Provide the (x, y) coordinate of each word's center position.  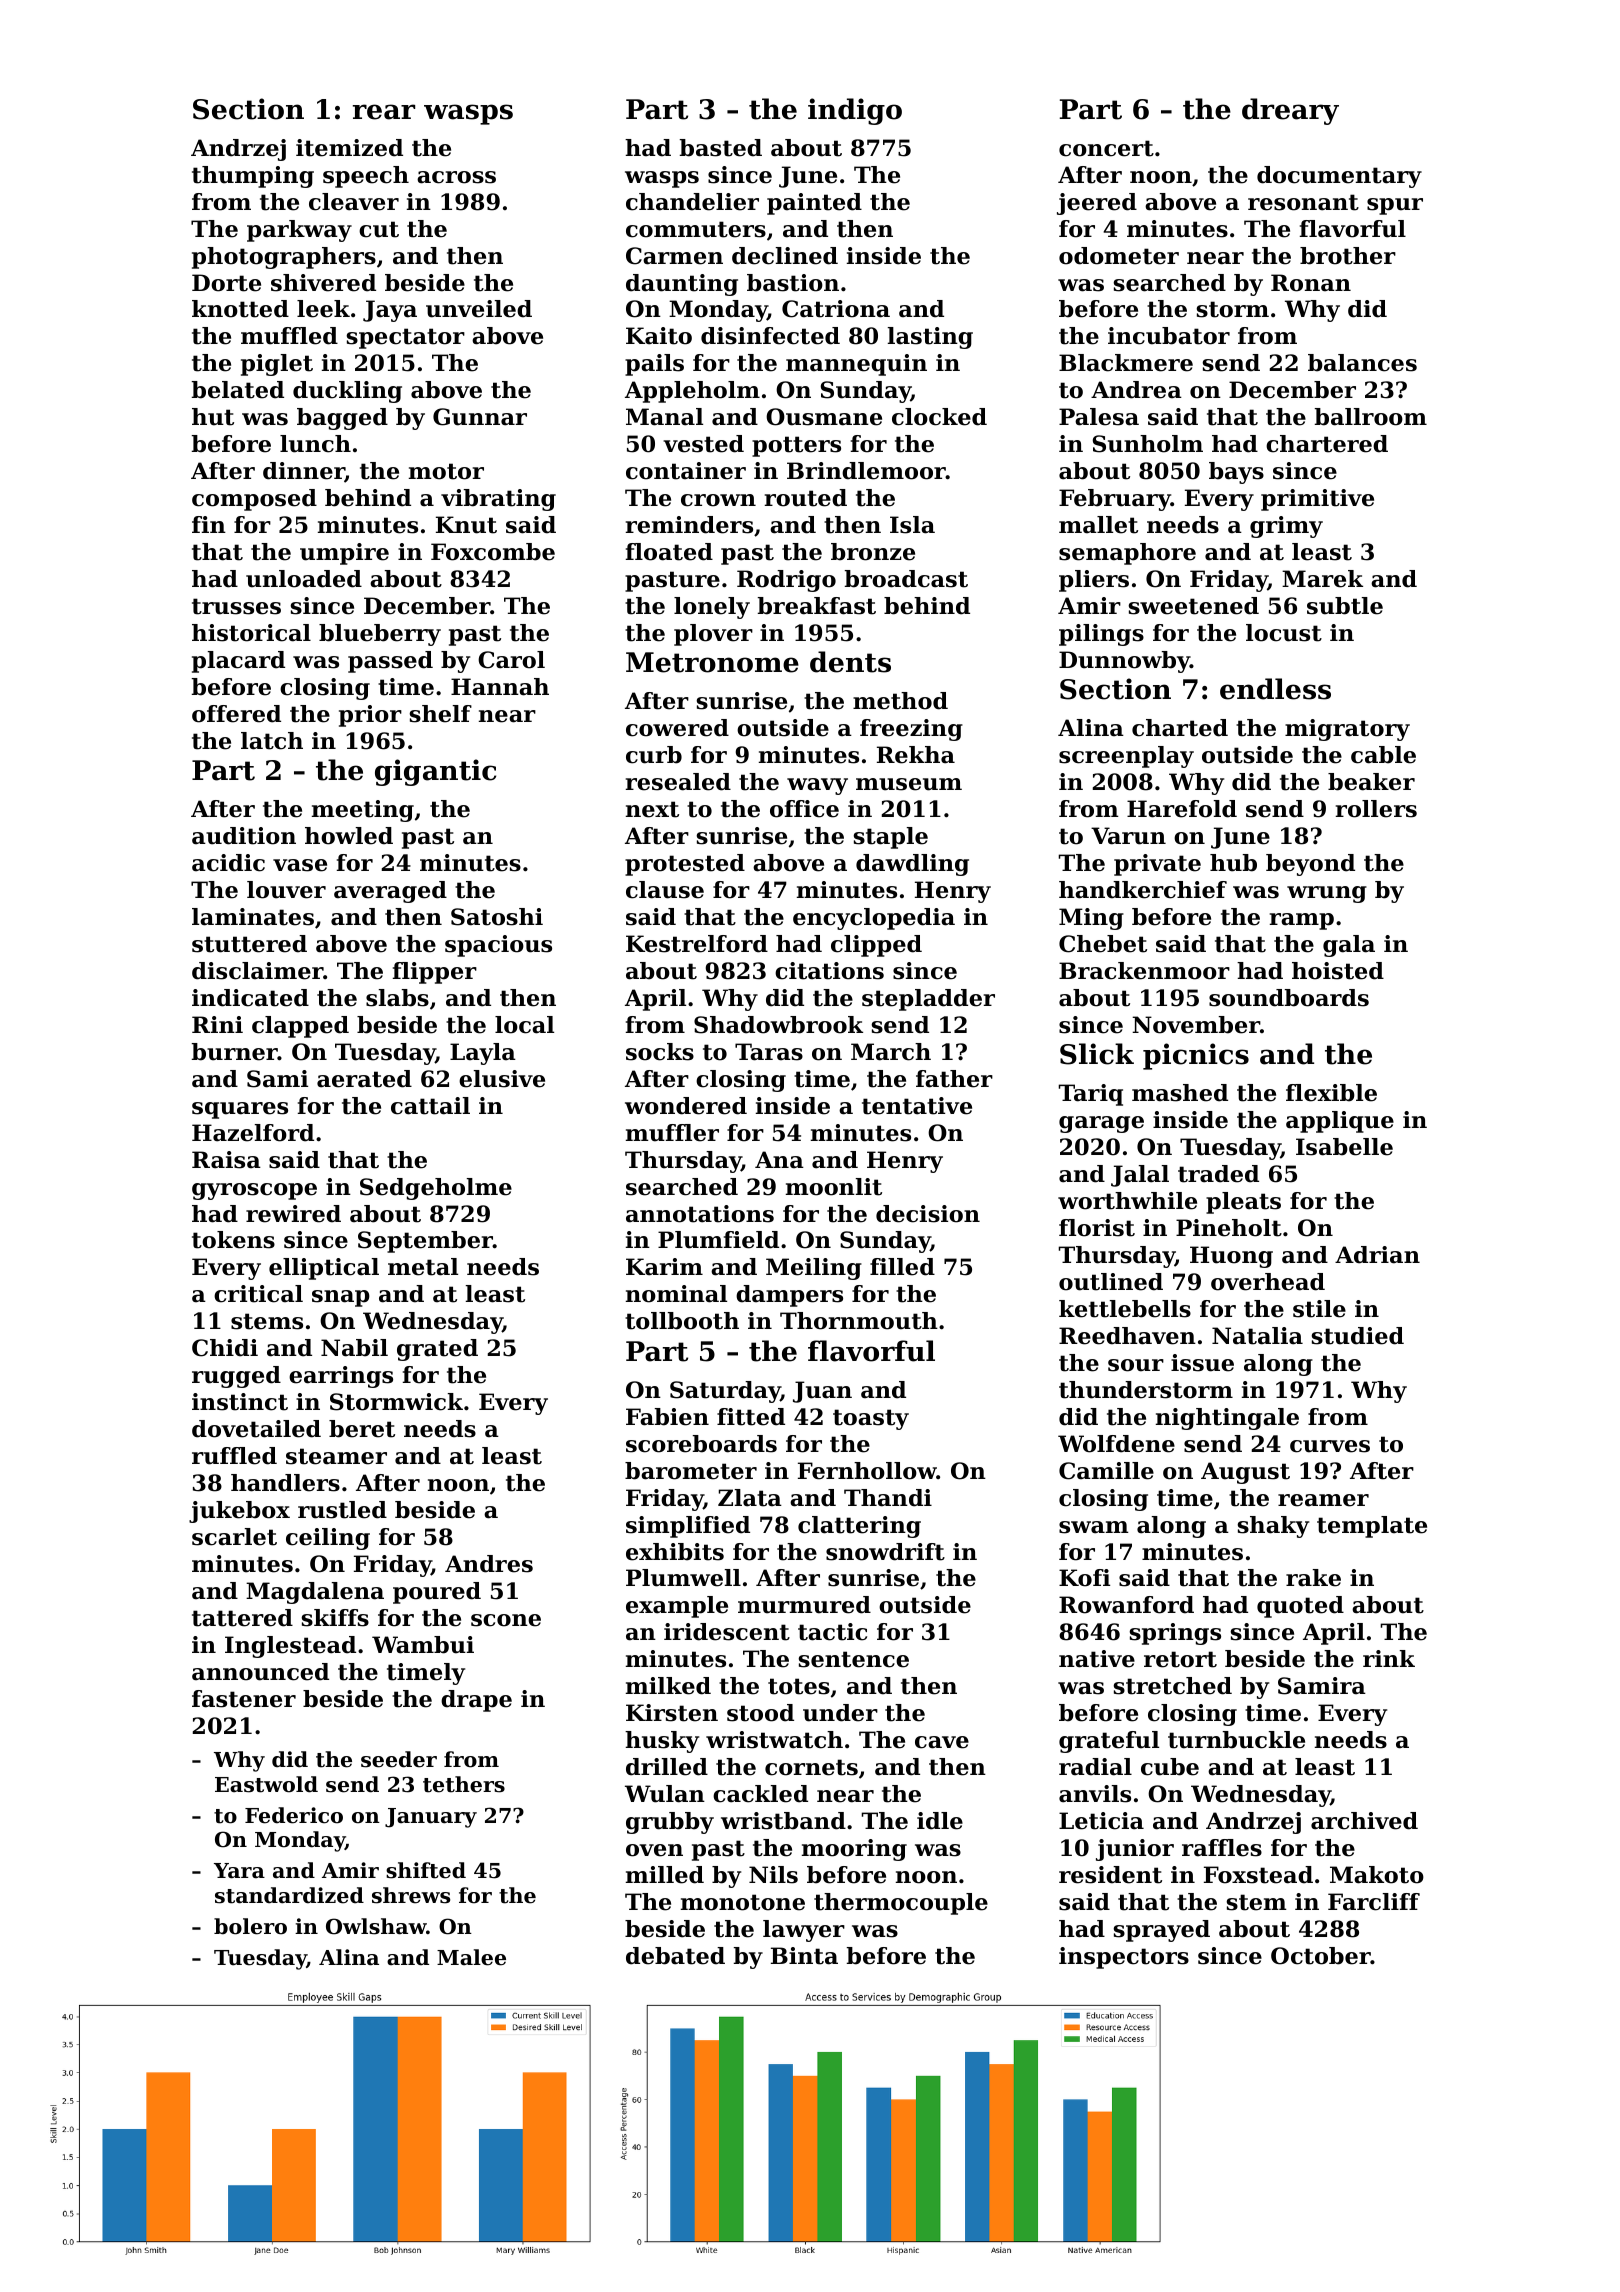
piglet (277, 365)
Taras (769, 1052)
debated (675, 1956)
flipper (435, 973)
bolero (250, 1926)
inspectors (1124, 1958)
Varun (1128, 836)
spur (1395, 206)
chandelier (692, 202)
